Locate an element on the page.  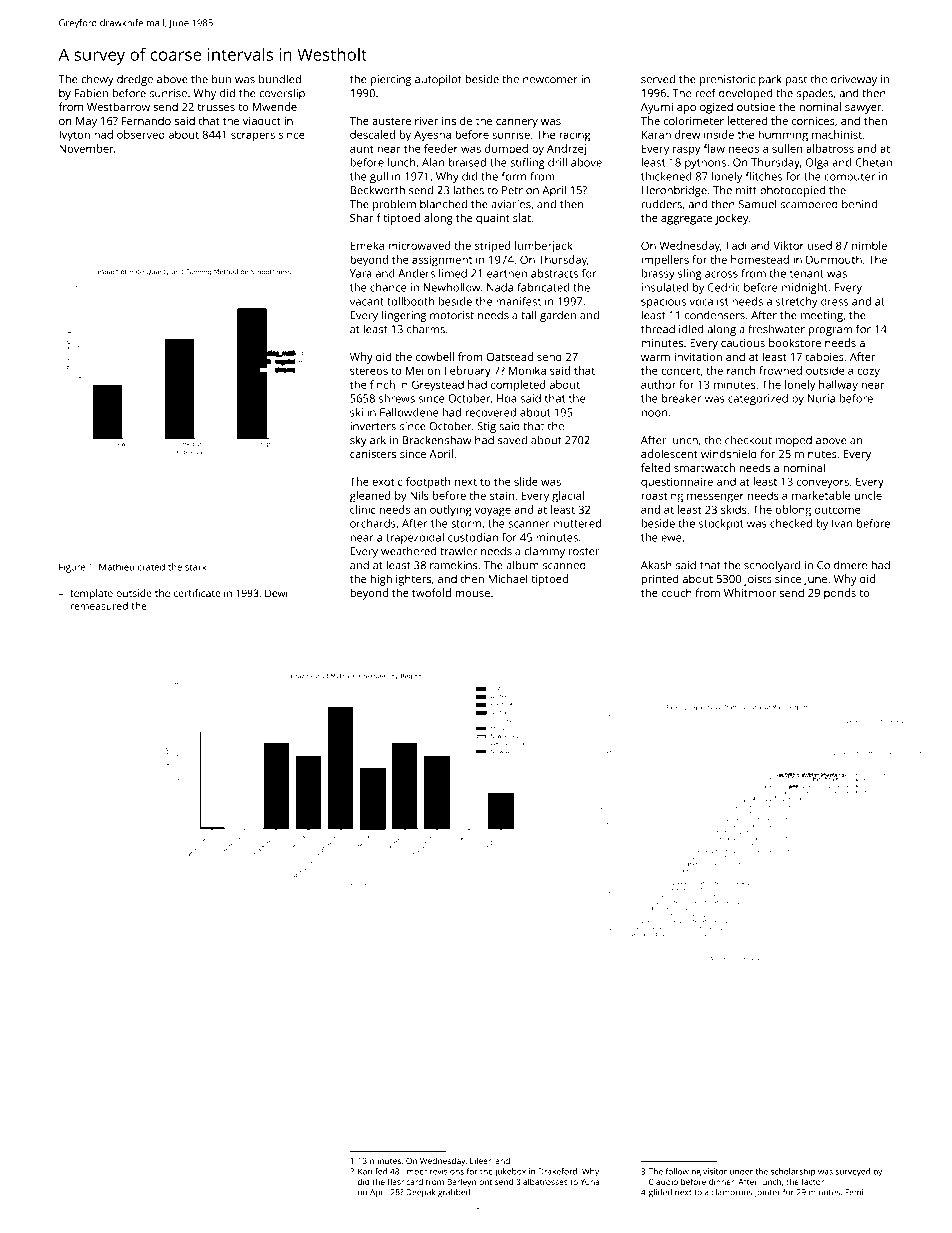
scholarship is located at coordinates (793, 1172).
